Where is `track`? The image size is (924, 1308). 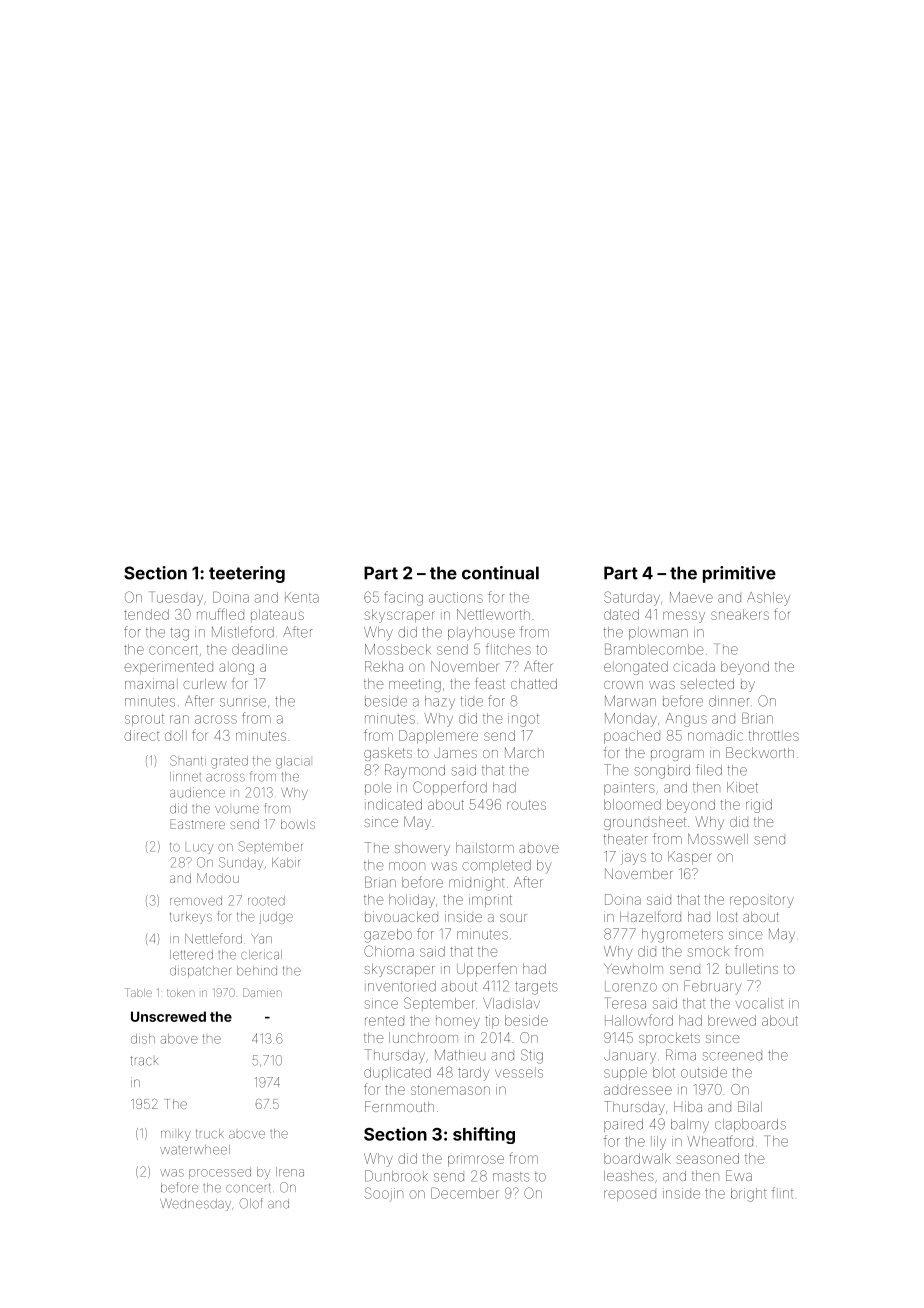
track is located at coordinates (144, 1061).
